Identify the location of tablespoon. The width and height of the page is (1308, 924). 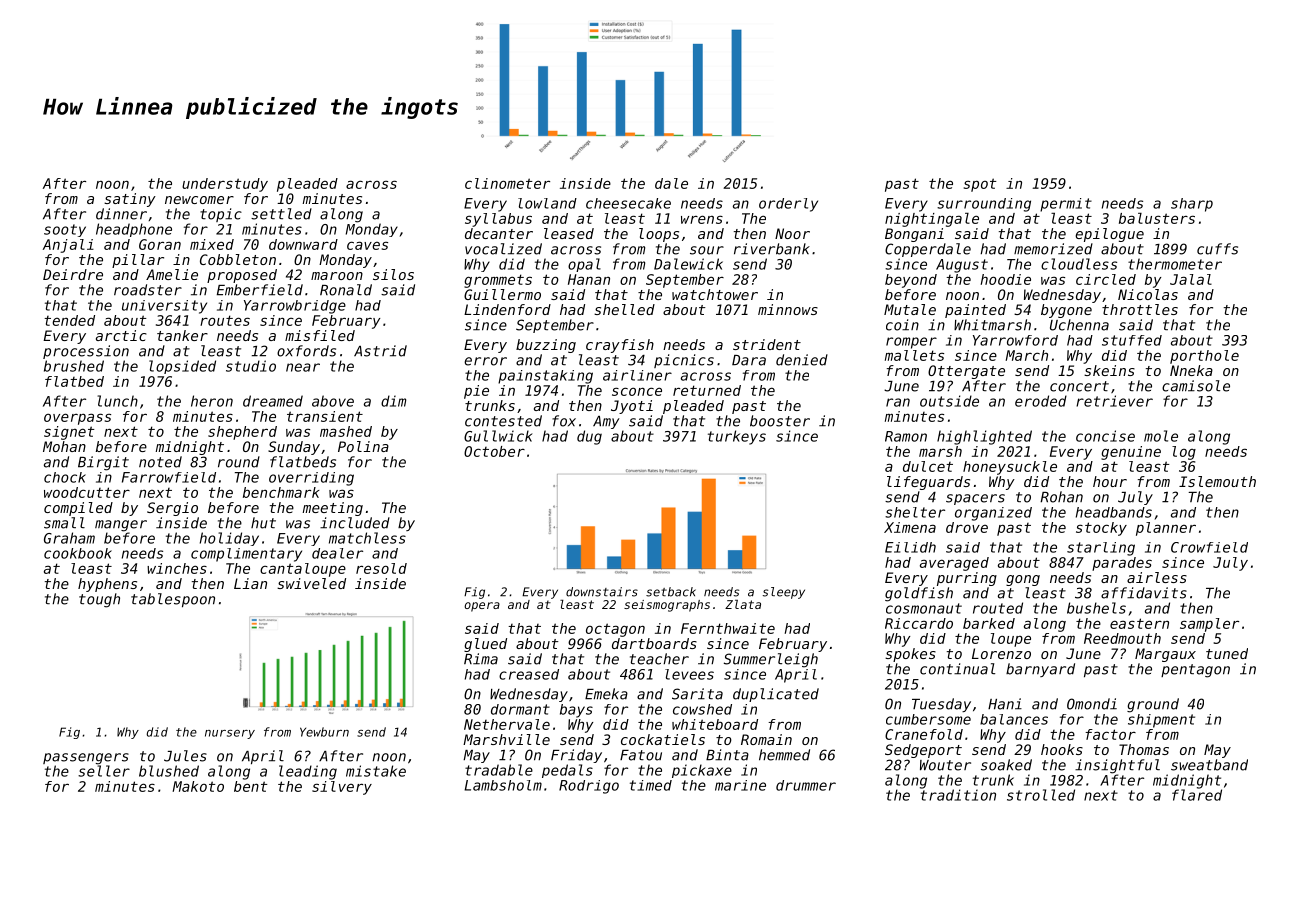
(173, 600).
